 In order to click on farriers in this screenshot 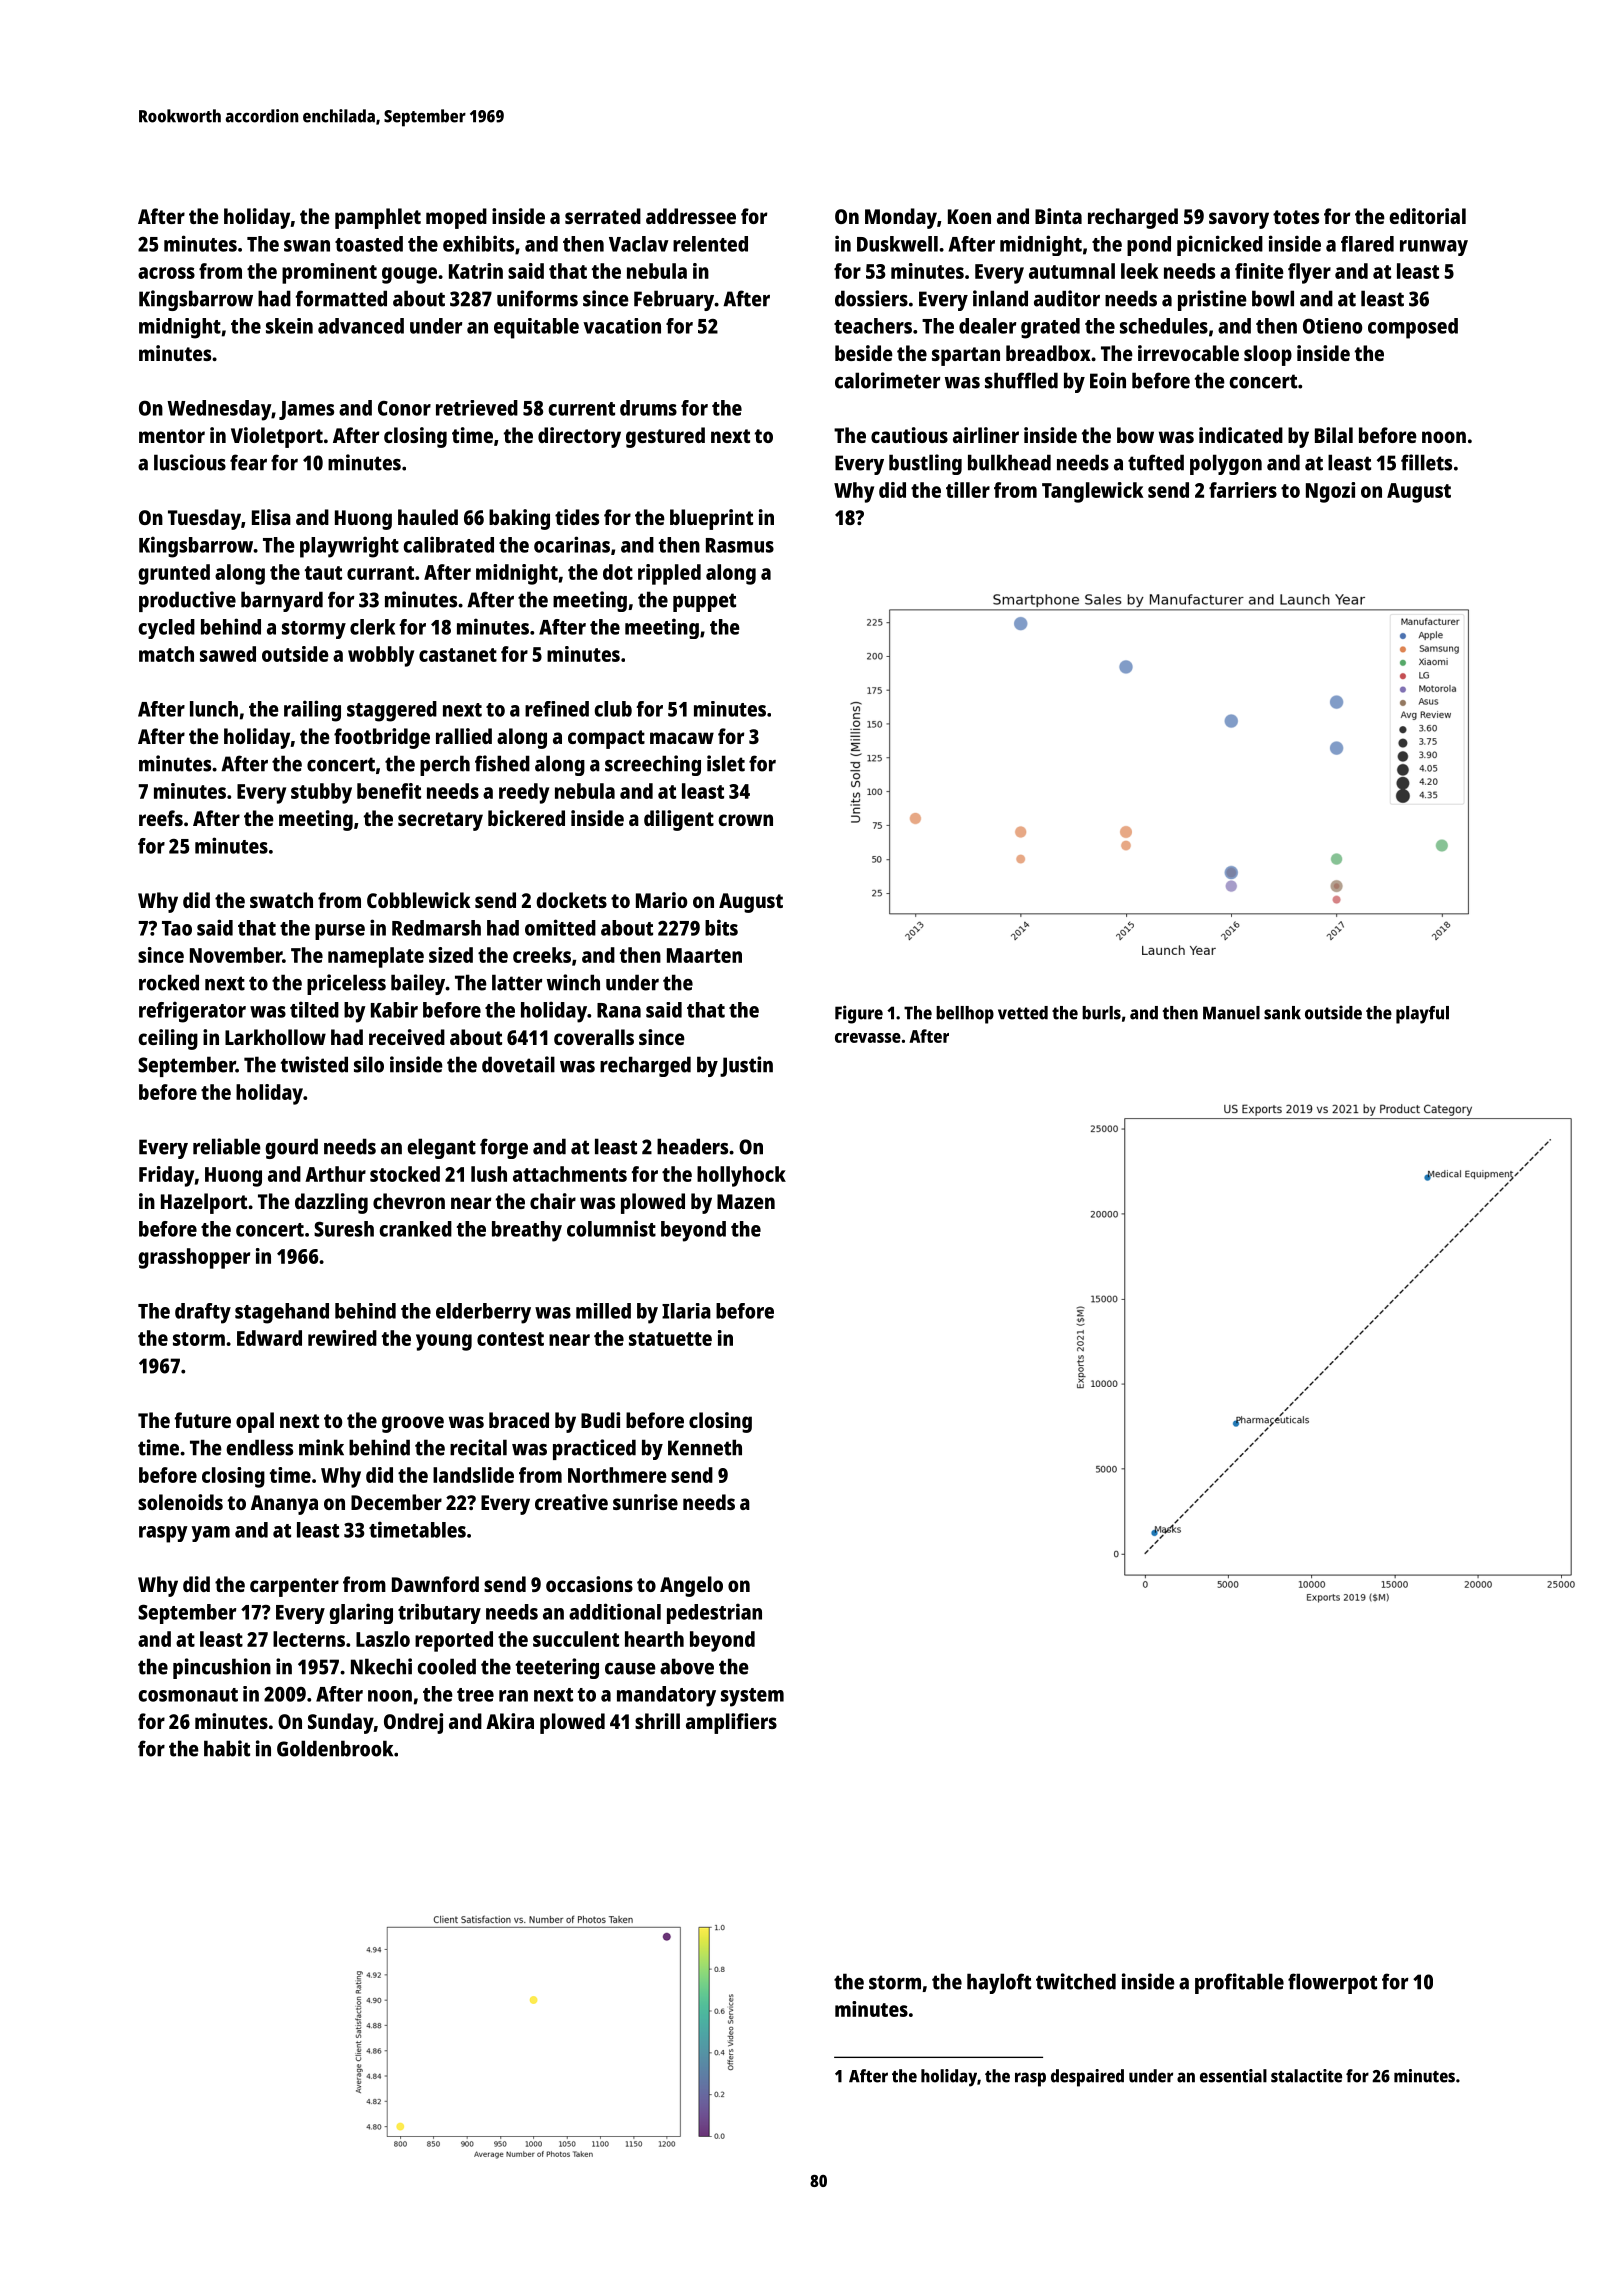, I will do `click(1243, 490)`.
